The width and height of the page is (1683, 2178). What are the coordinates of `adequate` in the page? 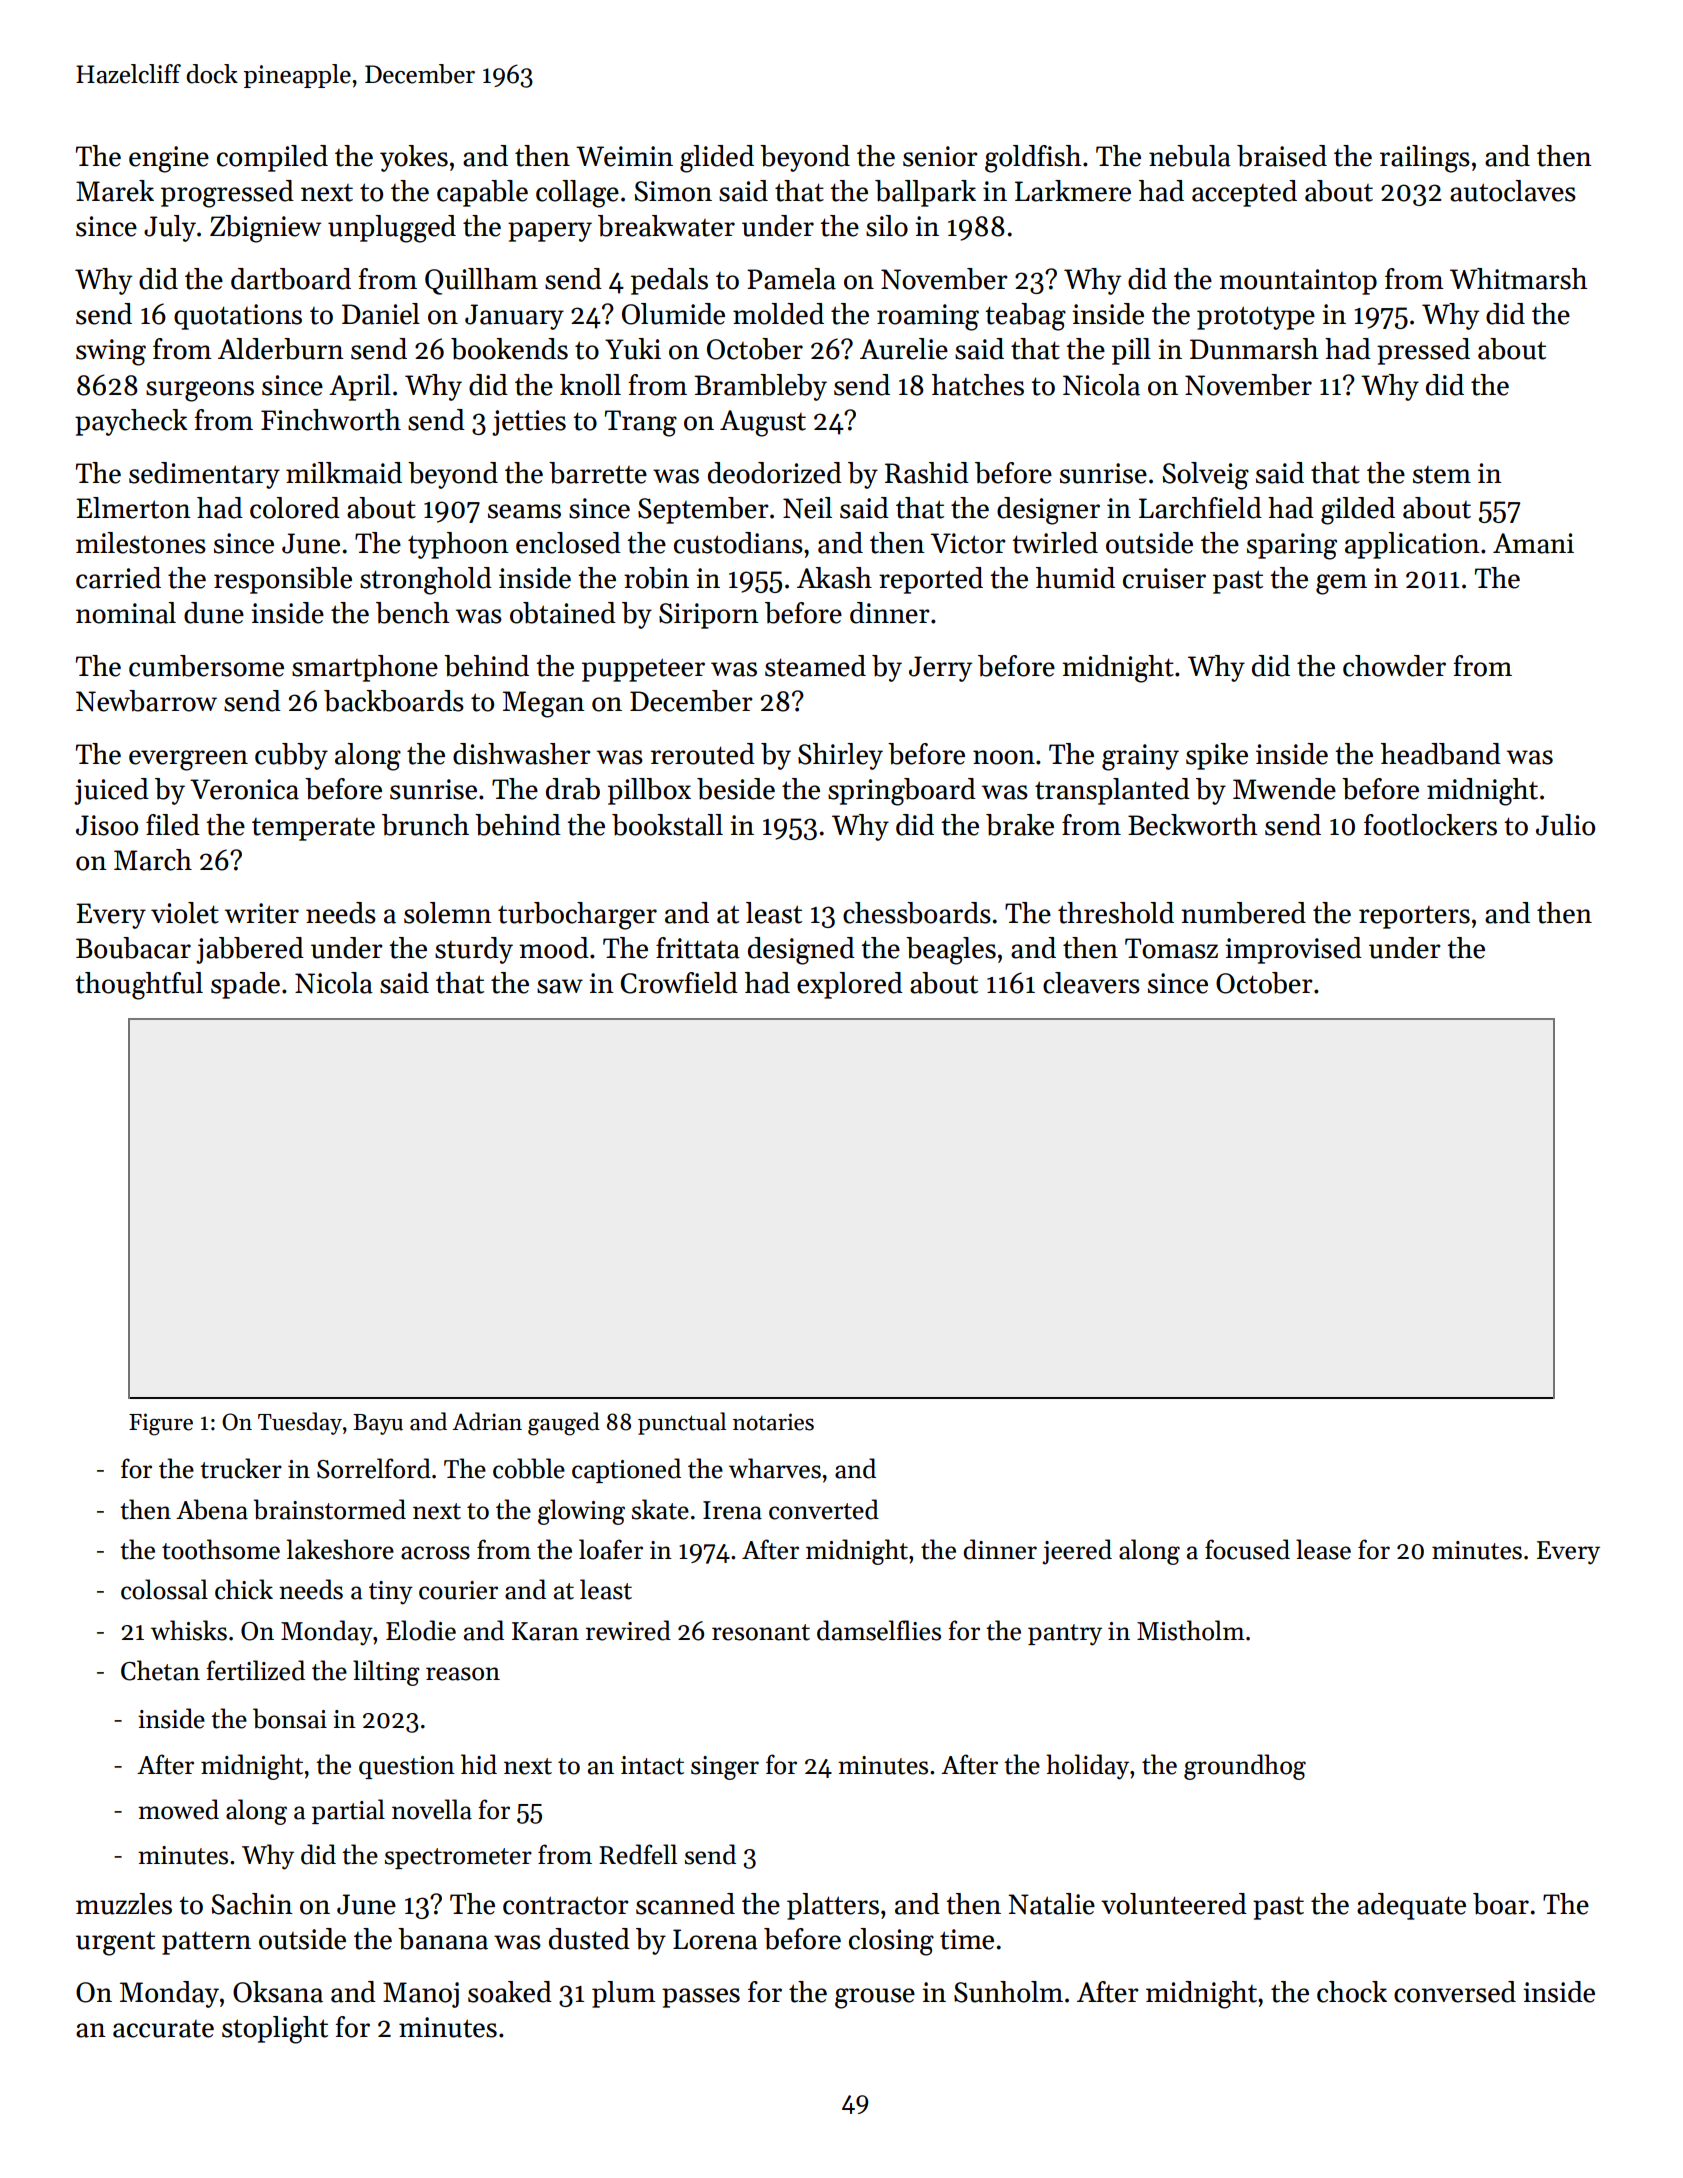 It's located at (1411, 1906).
